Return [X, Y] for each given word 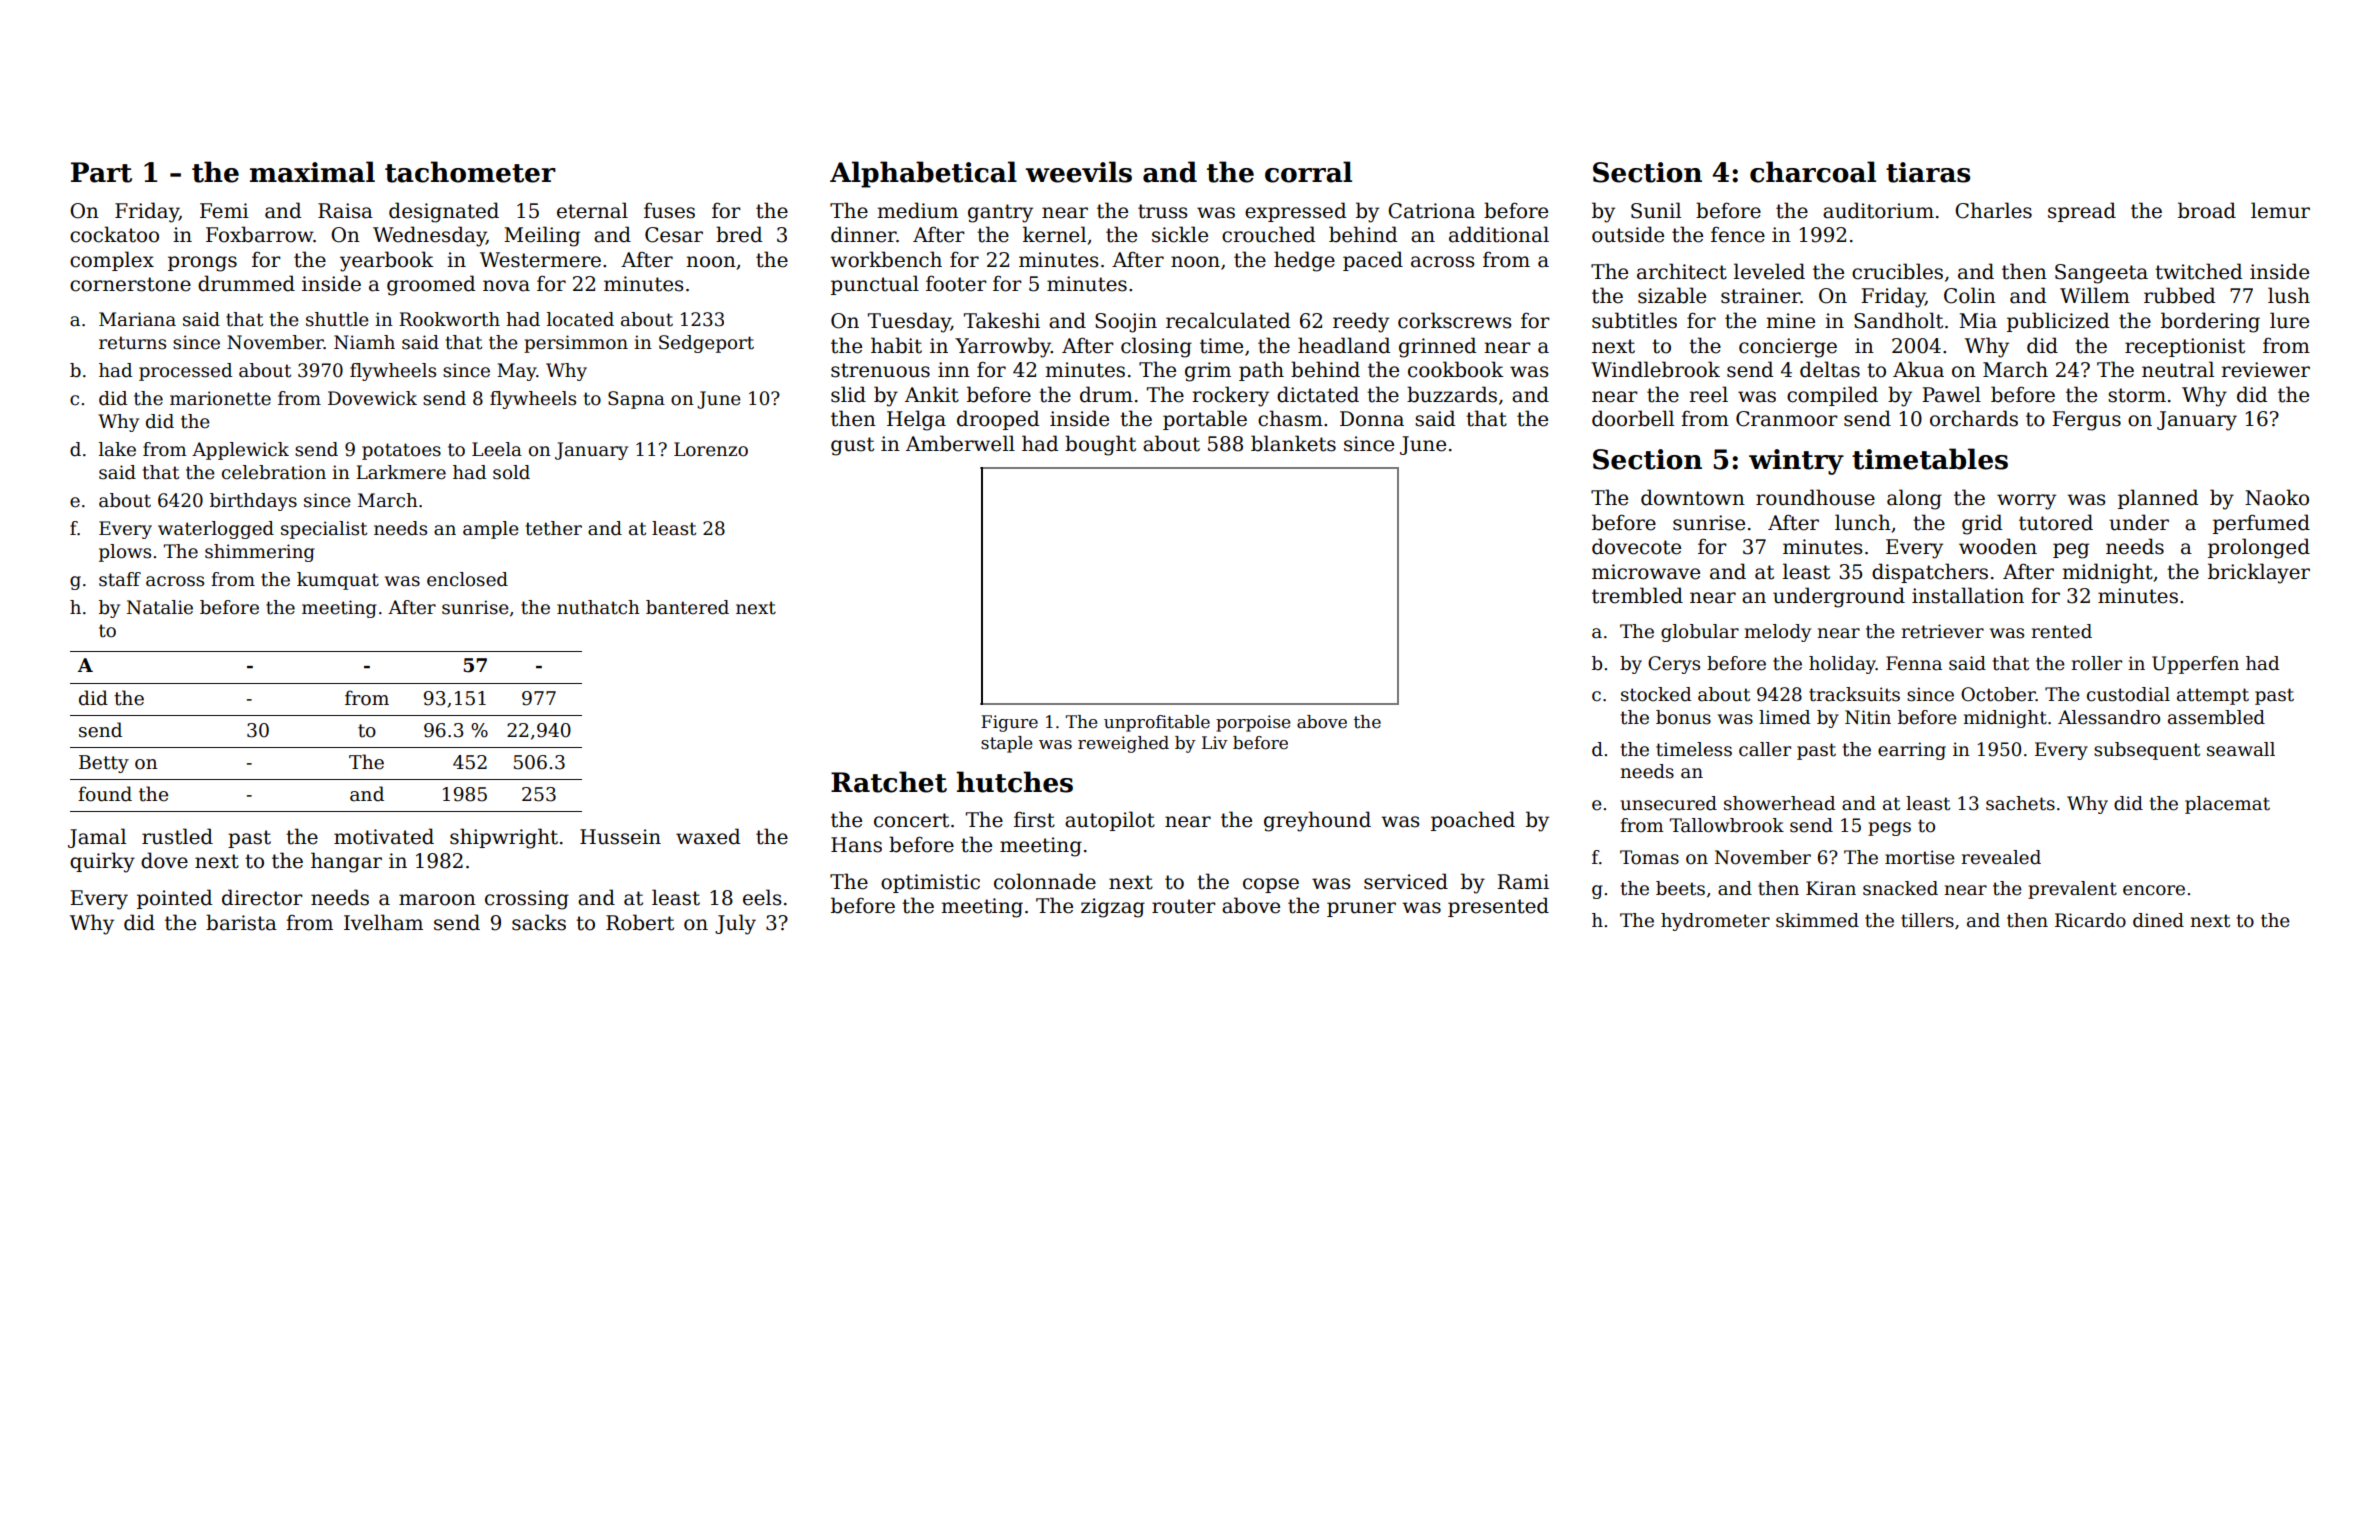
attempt [2213, 696]
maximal [312, 172]
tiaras [1928, 172]
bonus [1683, 717]
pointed [174, 899]
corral [1308, 172]
